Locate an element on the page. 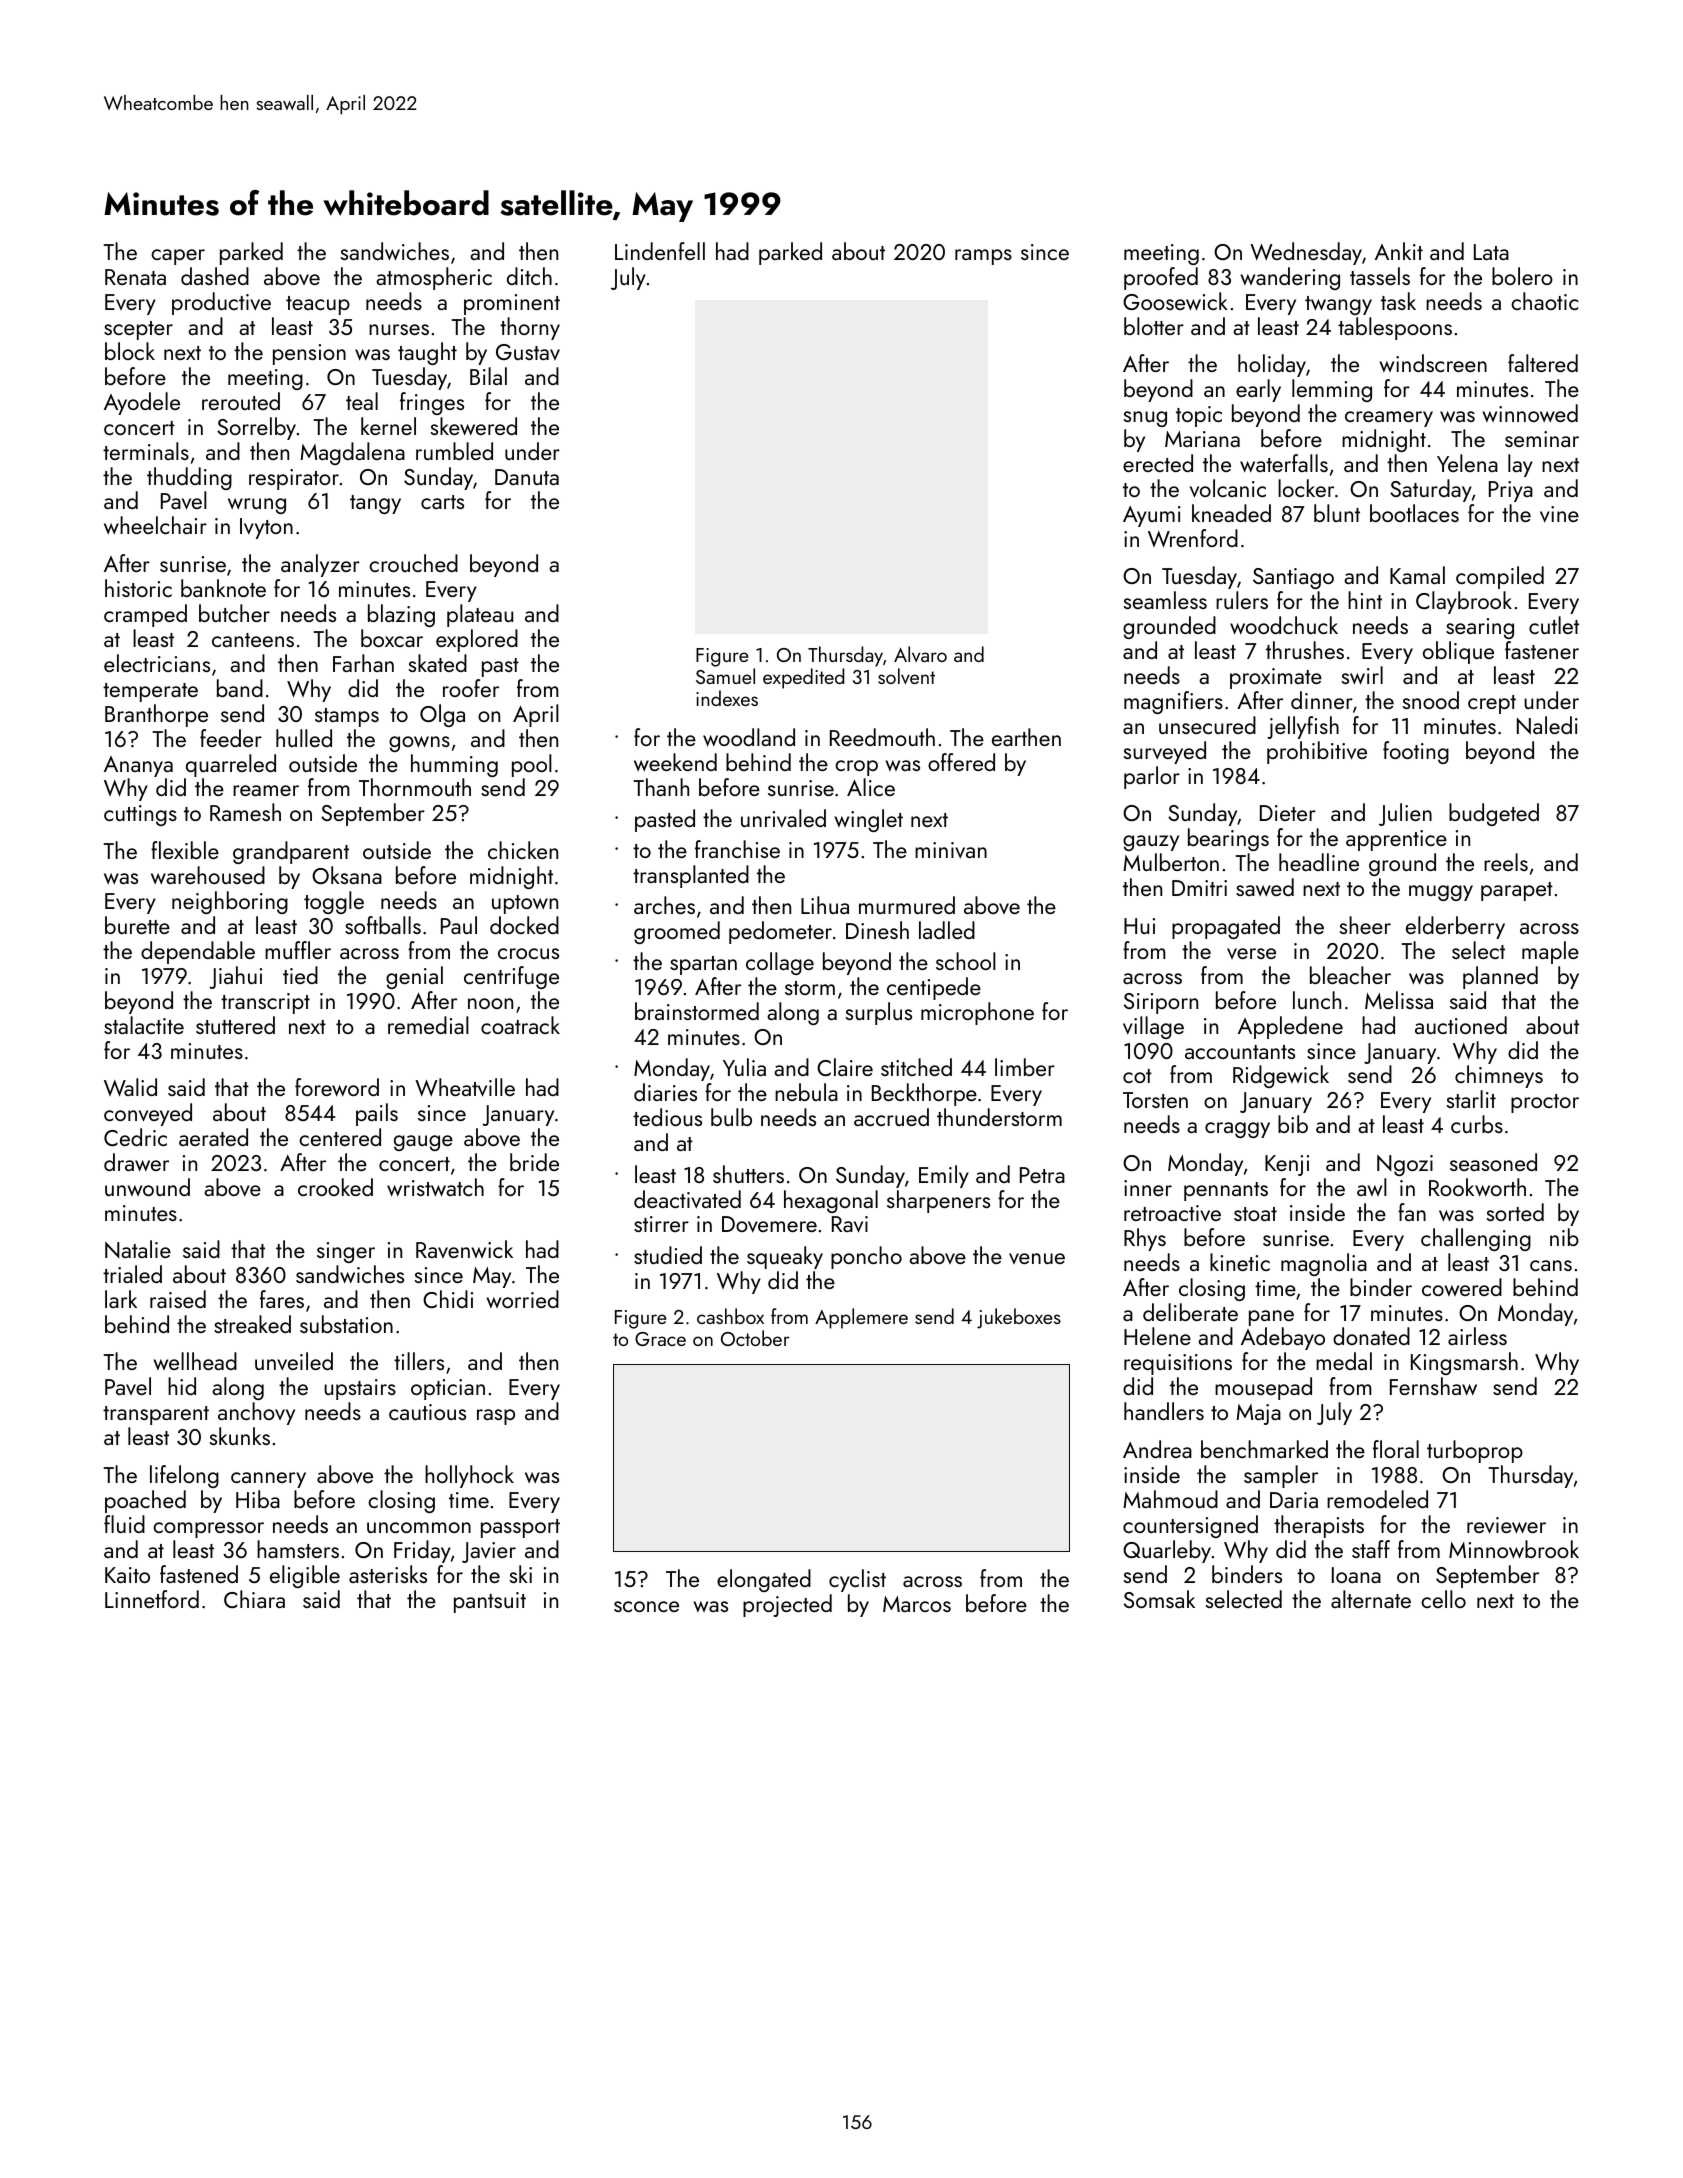  Thornmouth is located at coordinates (415, 787).
